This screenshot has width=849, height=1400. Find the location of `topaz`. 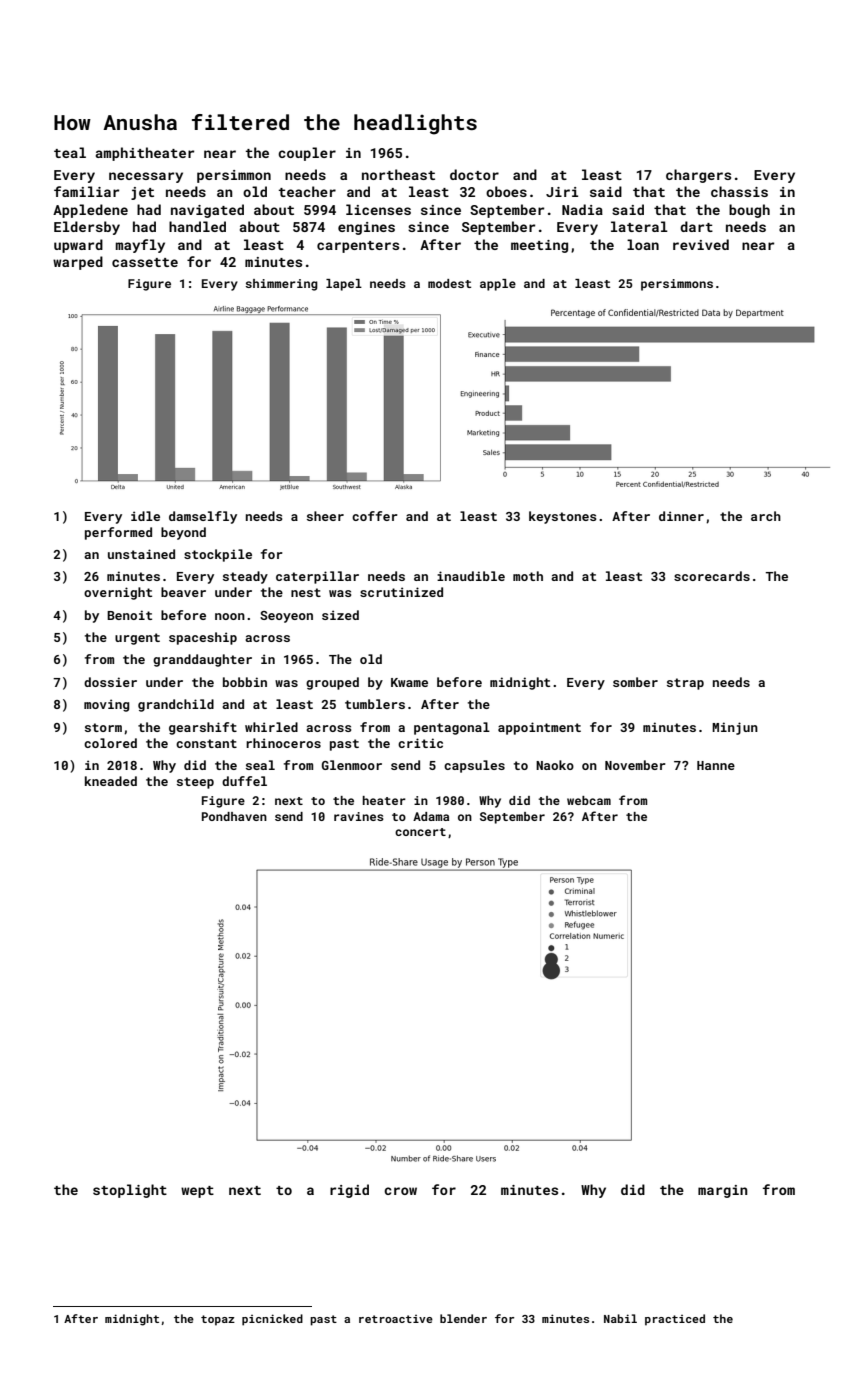

topaz is located at coordinates (218, 1320).
